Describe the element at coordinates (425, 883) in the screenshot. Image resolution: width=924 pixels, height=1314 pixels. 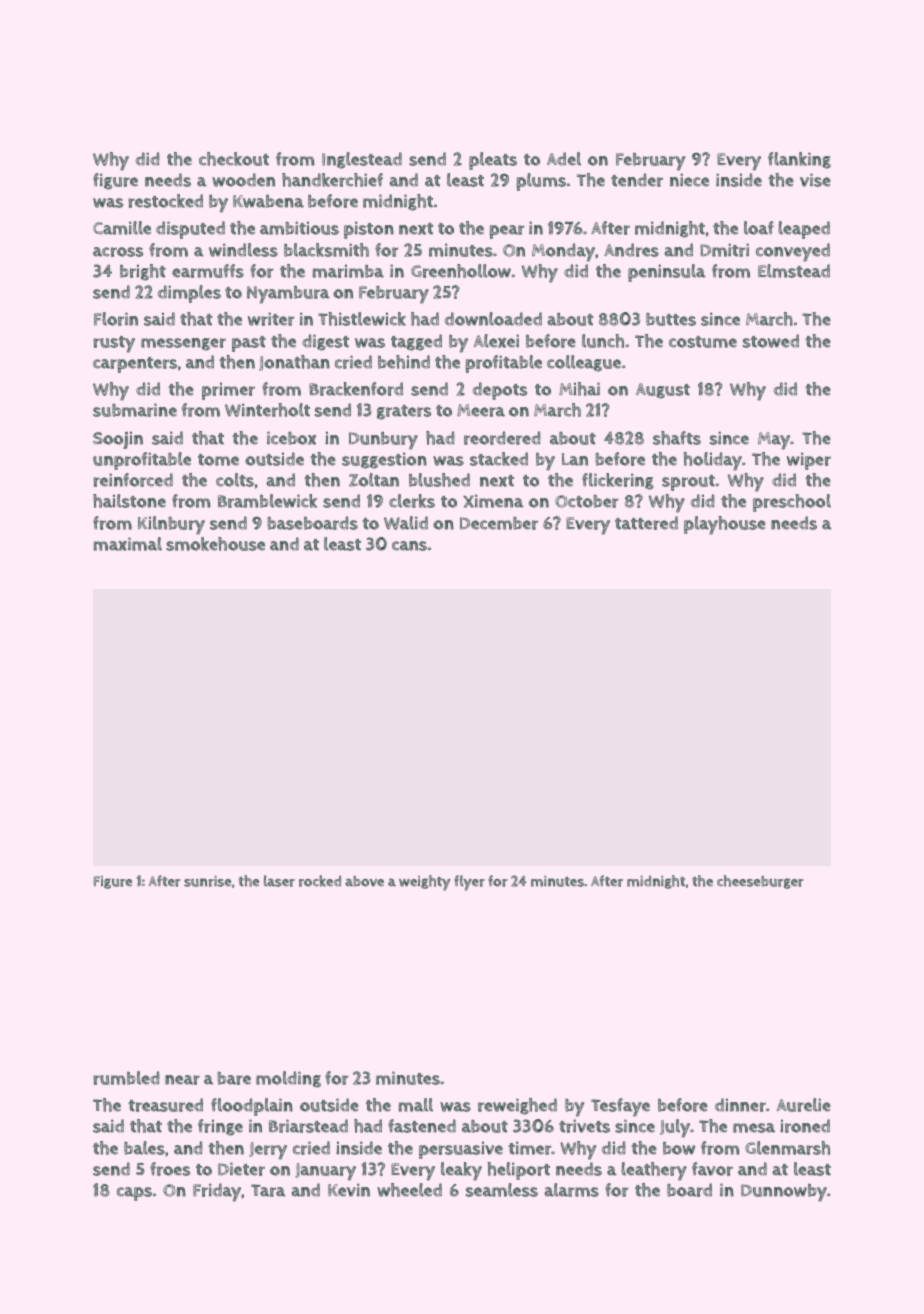
I see `weighty` at that location.
